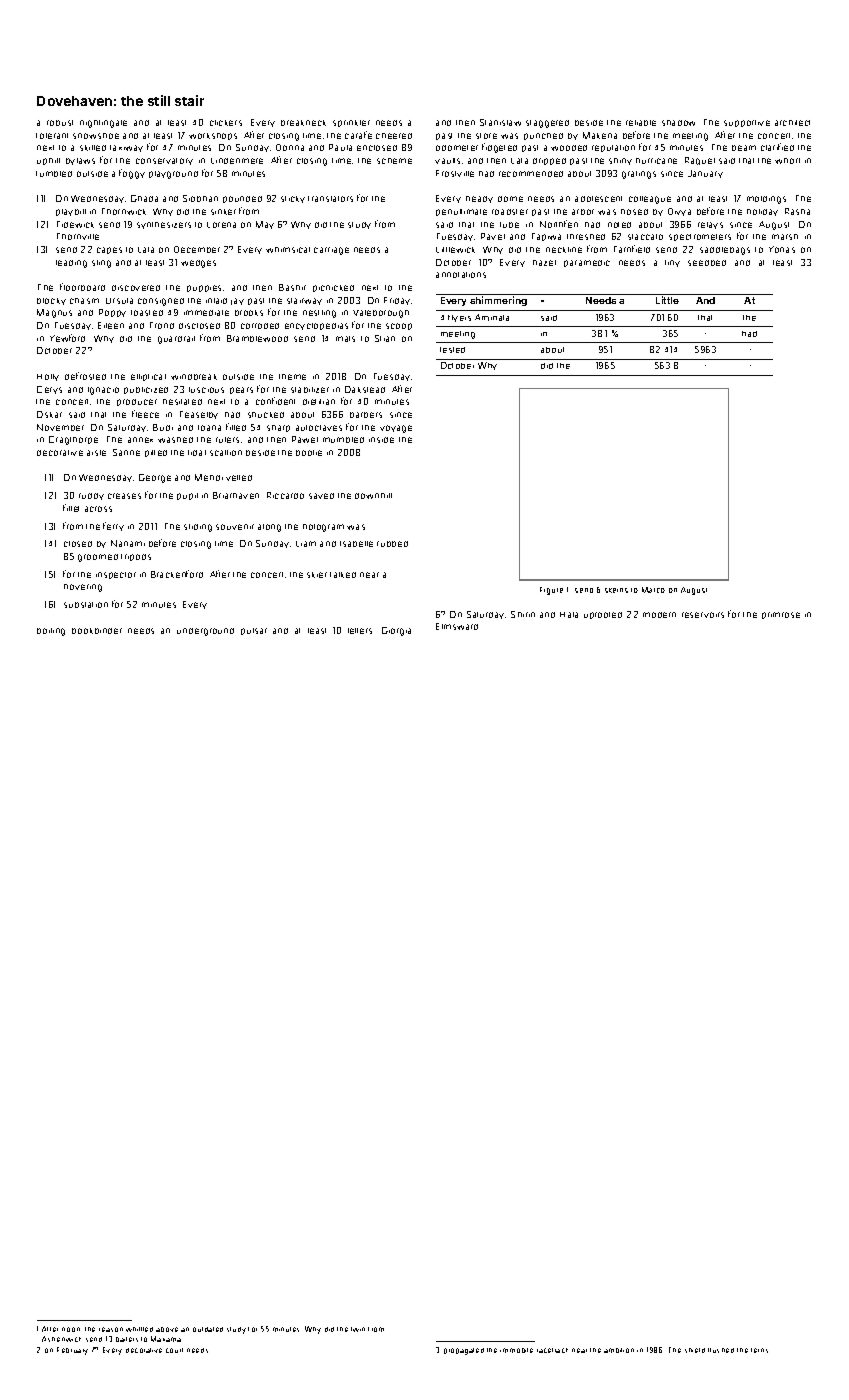 Image resolution: width=849 pixels, height=1400 pixels. What do you see at coordinates (71, 1329) in the page?
I see `noon` at bounding box center [71, 1329].
